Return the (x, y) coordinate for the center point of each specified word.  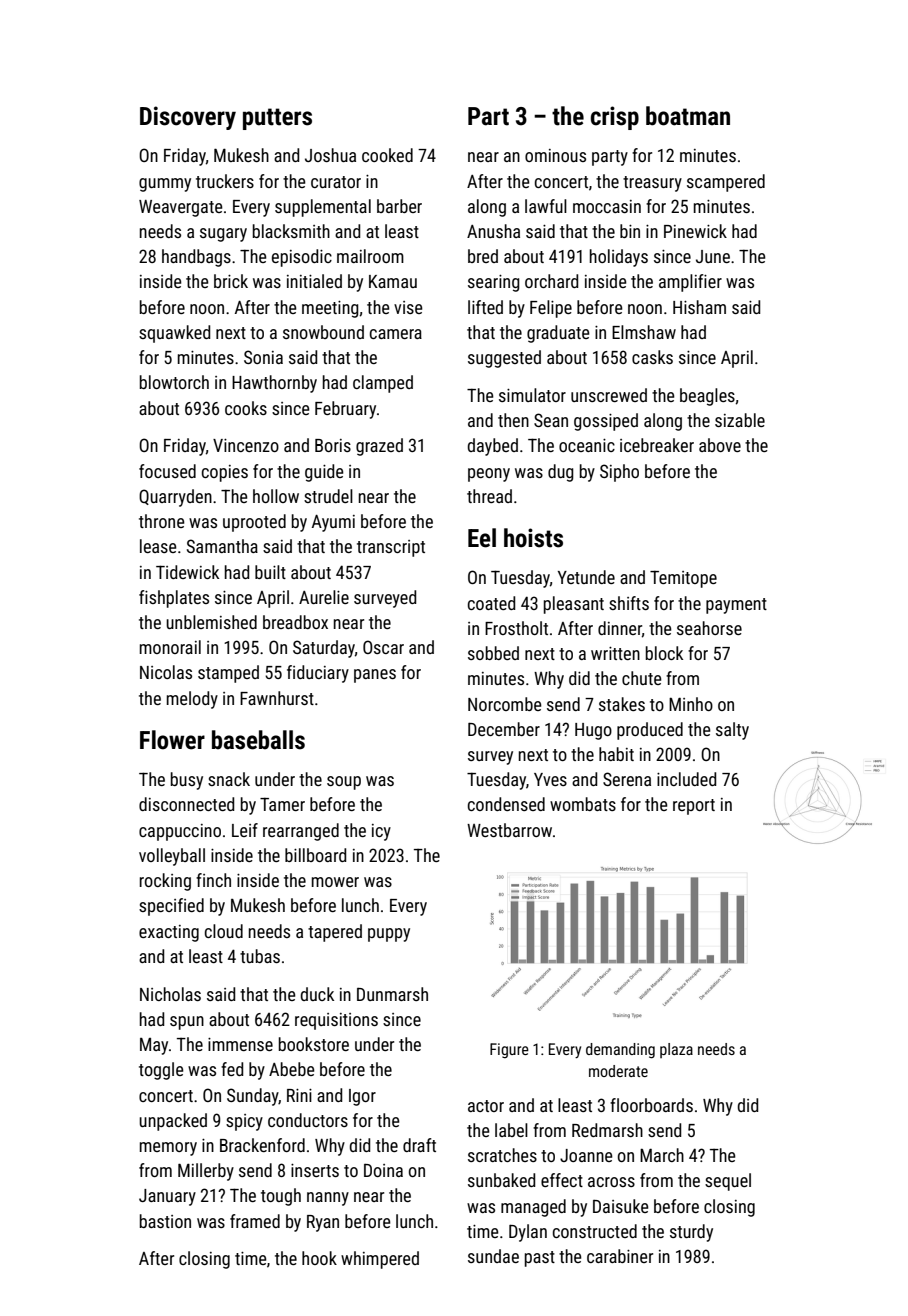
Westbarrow (509, 830)
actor (486, 1106)
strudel (328, 496)
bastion (165, 1221)
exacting (169, 933)
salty (732, 731)
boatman (688, 116)
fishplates (174, 599)
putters (277, 119)
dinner (620, 628)
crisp (615, 118)
